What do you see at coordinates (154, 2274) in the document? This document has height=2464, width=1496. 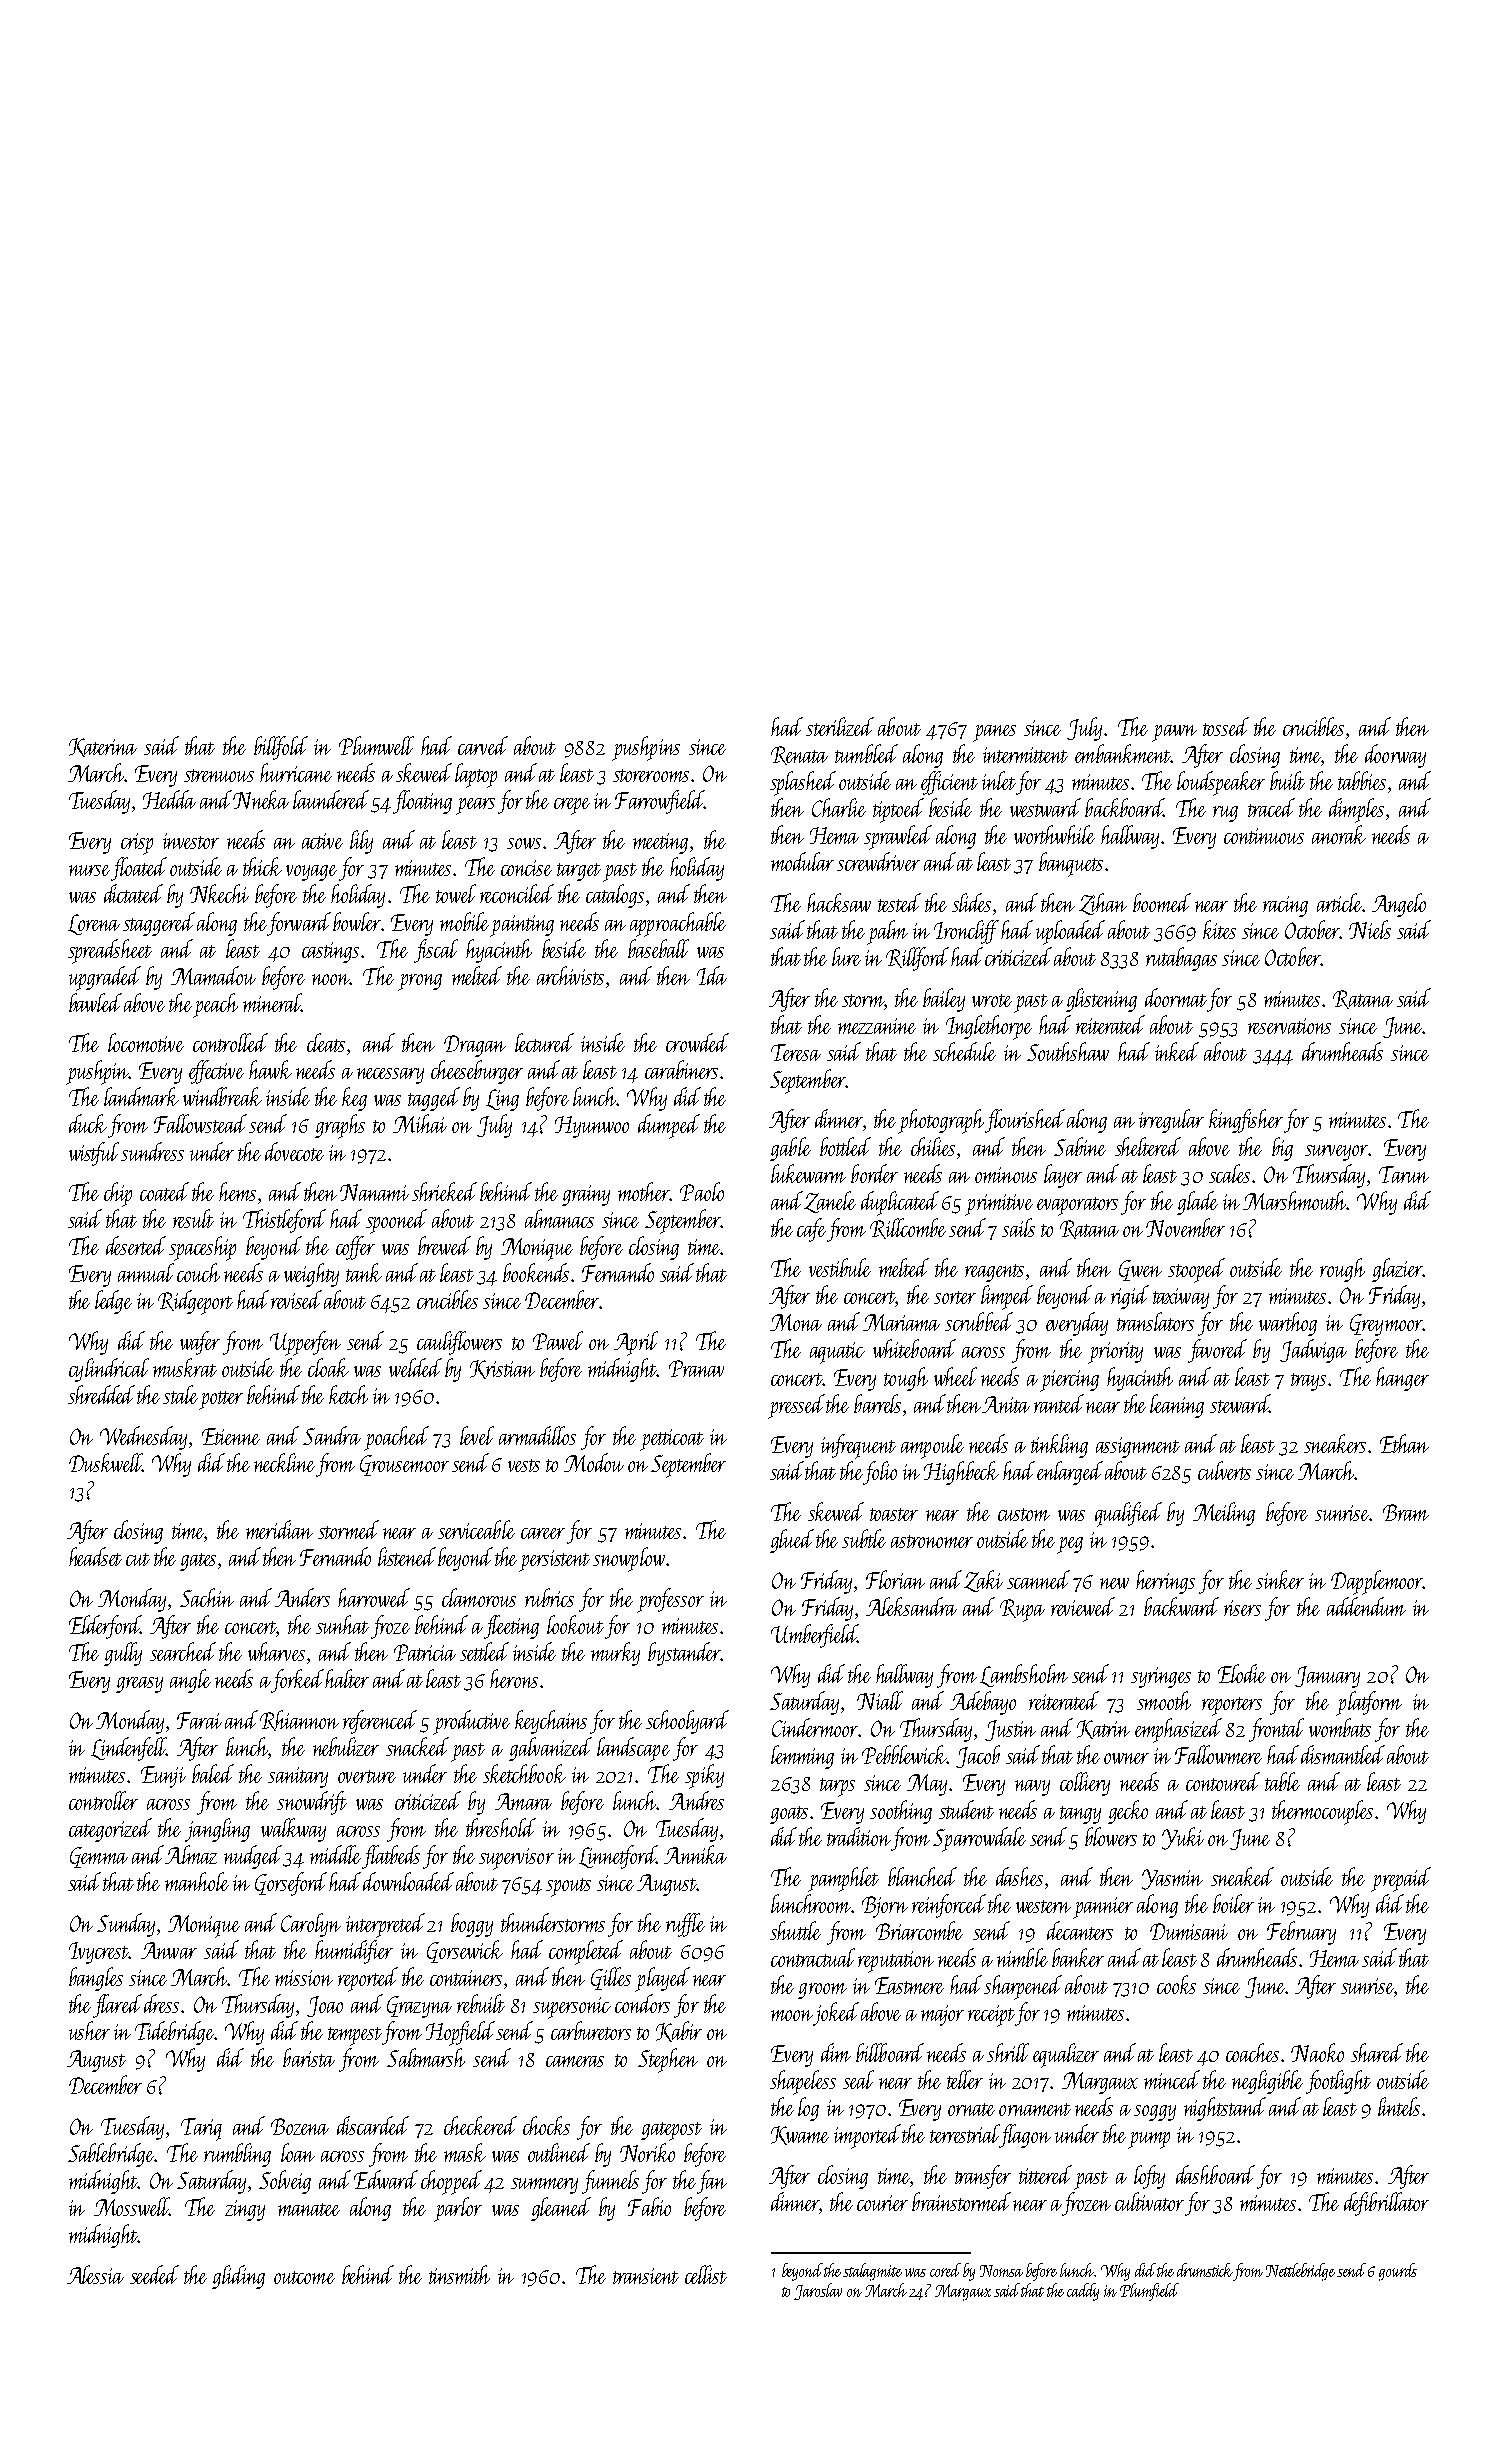 I see `seeded` at bounding box center [154, 2274].
